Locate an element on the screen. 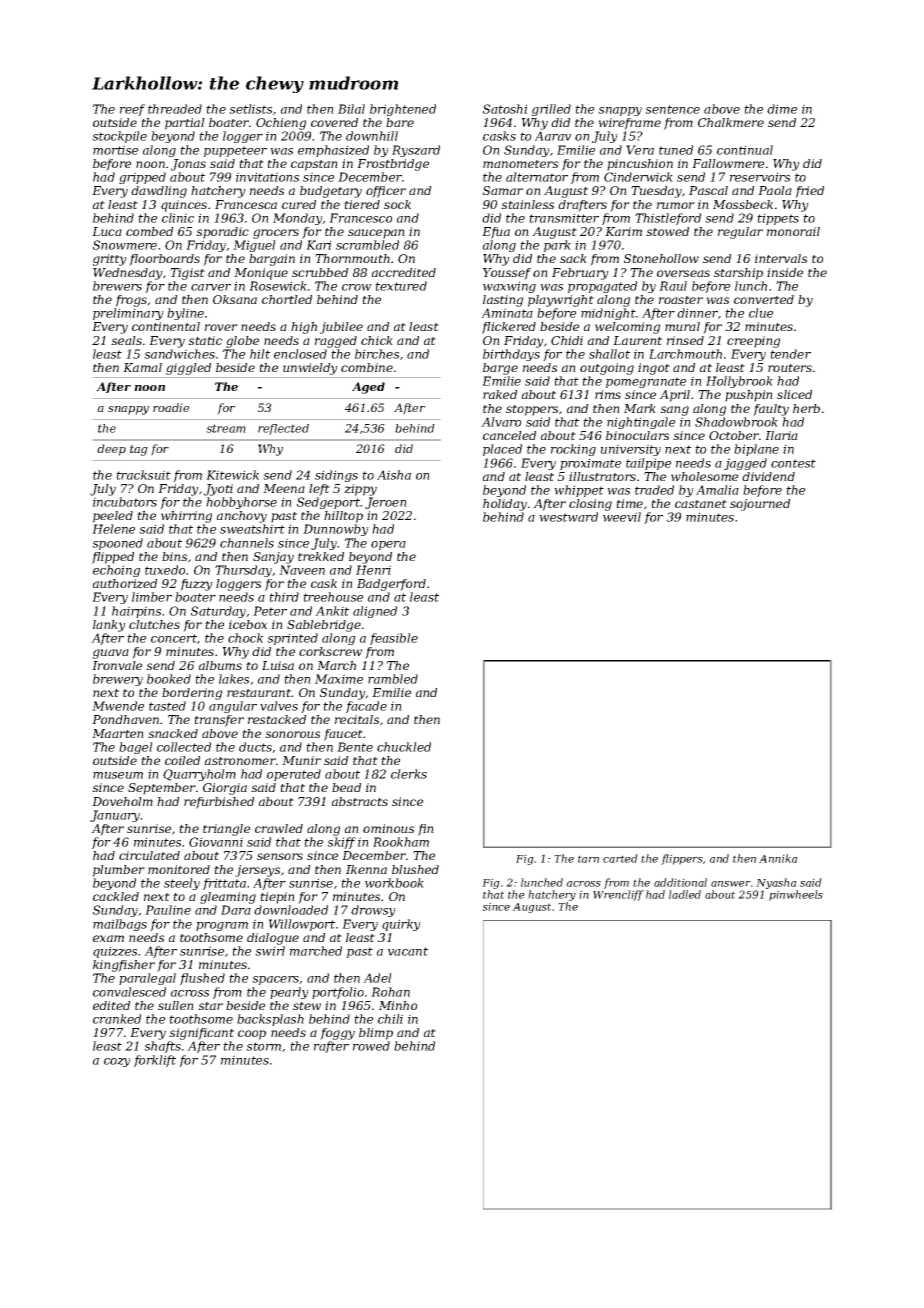 The image size is (924, 1308). sentence is located at coordinates (672, 109).
